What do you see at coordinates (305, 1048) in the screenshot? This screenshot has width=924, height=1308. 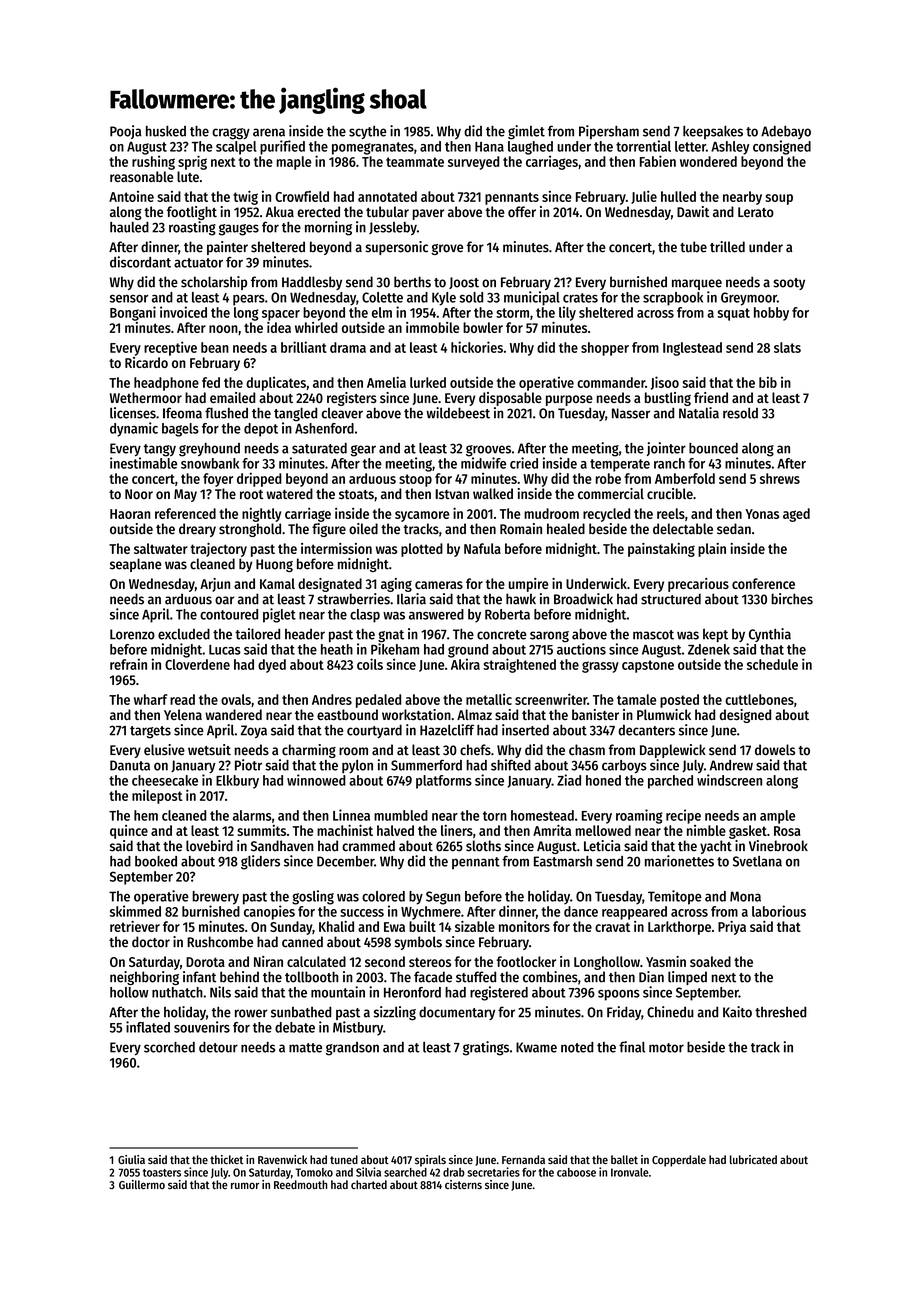 I see `matte` at bounding box center [305, 1048].
